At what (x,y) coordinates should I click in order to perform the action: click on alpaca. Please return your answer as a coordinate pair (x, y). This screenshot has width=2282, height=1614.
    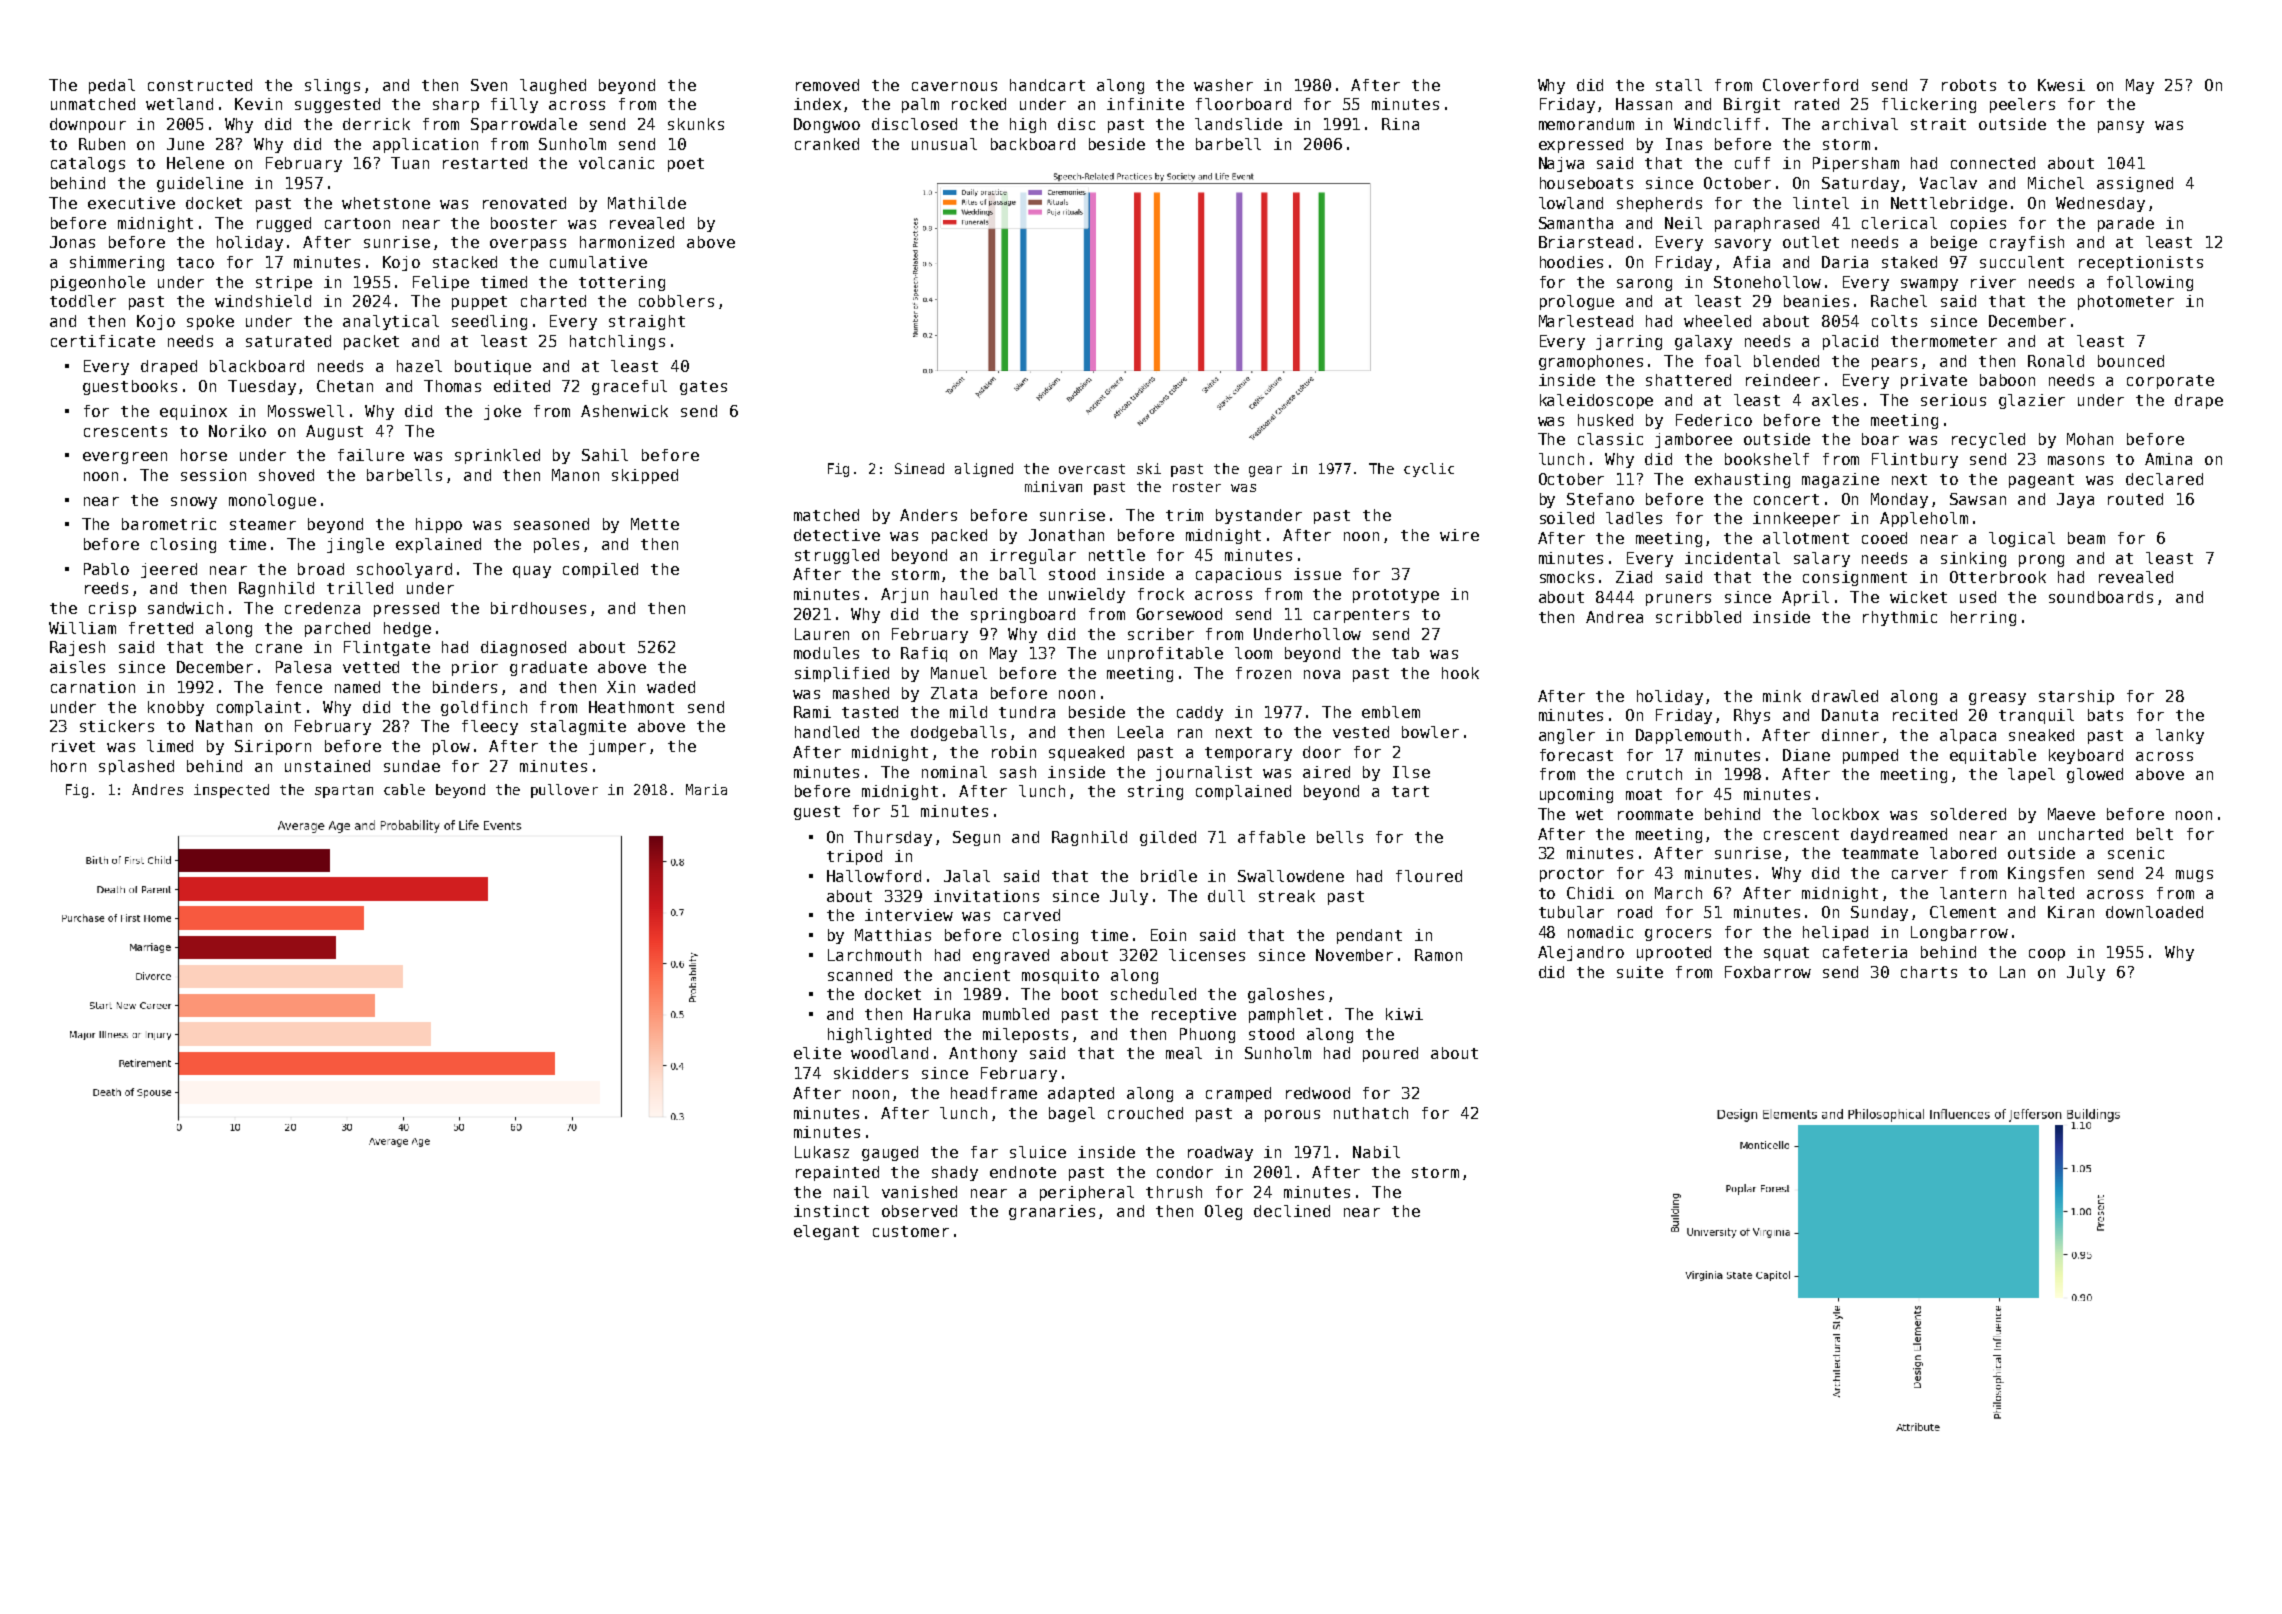
    Looking at the image, I should click on (1968, 736).
